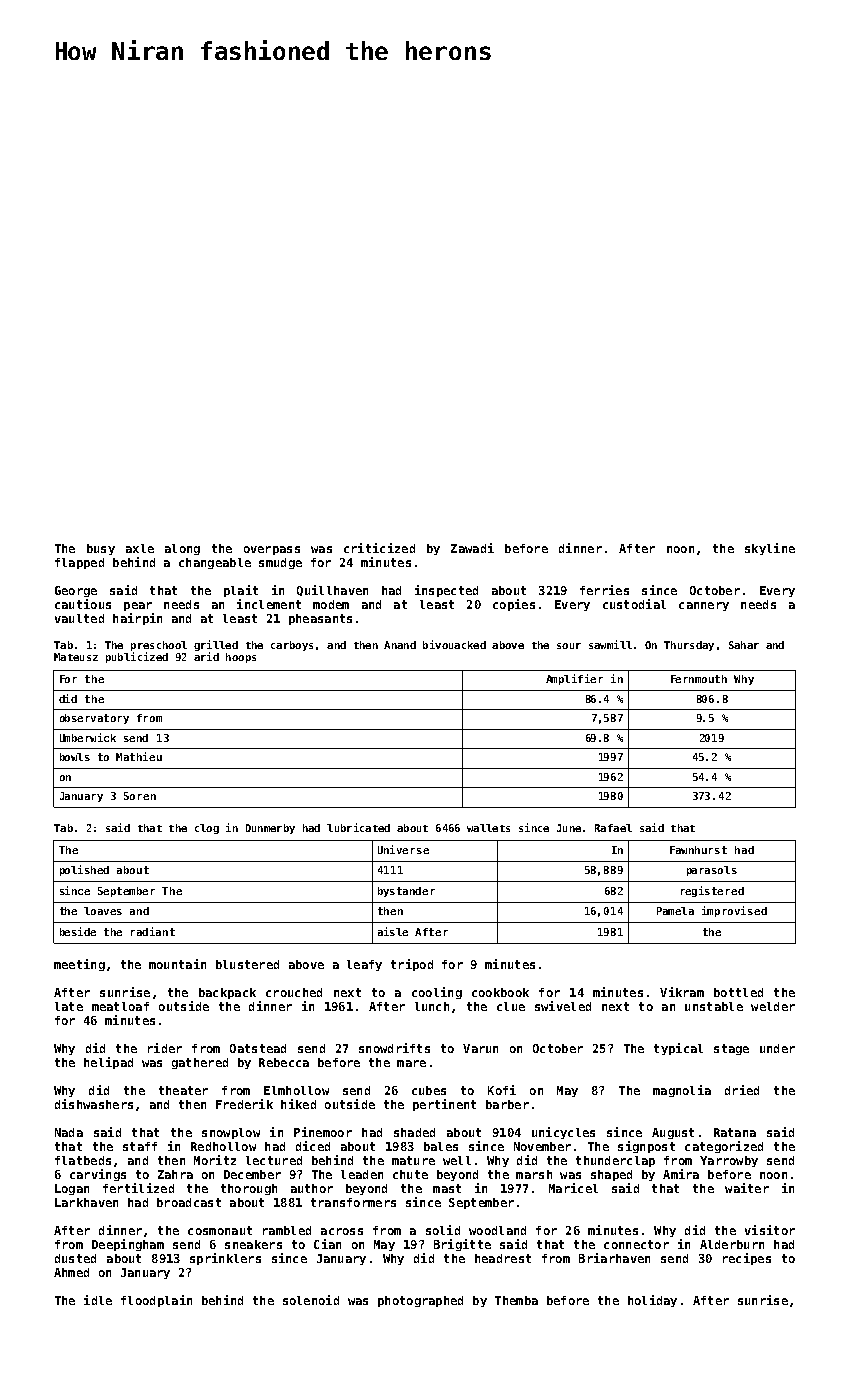 The height and width of the screenshot is (1400, 849). I want to click on polished, so click(84, 870).
